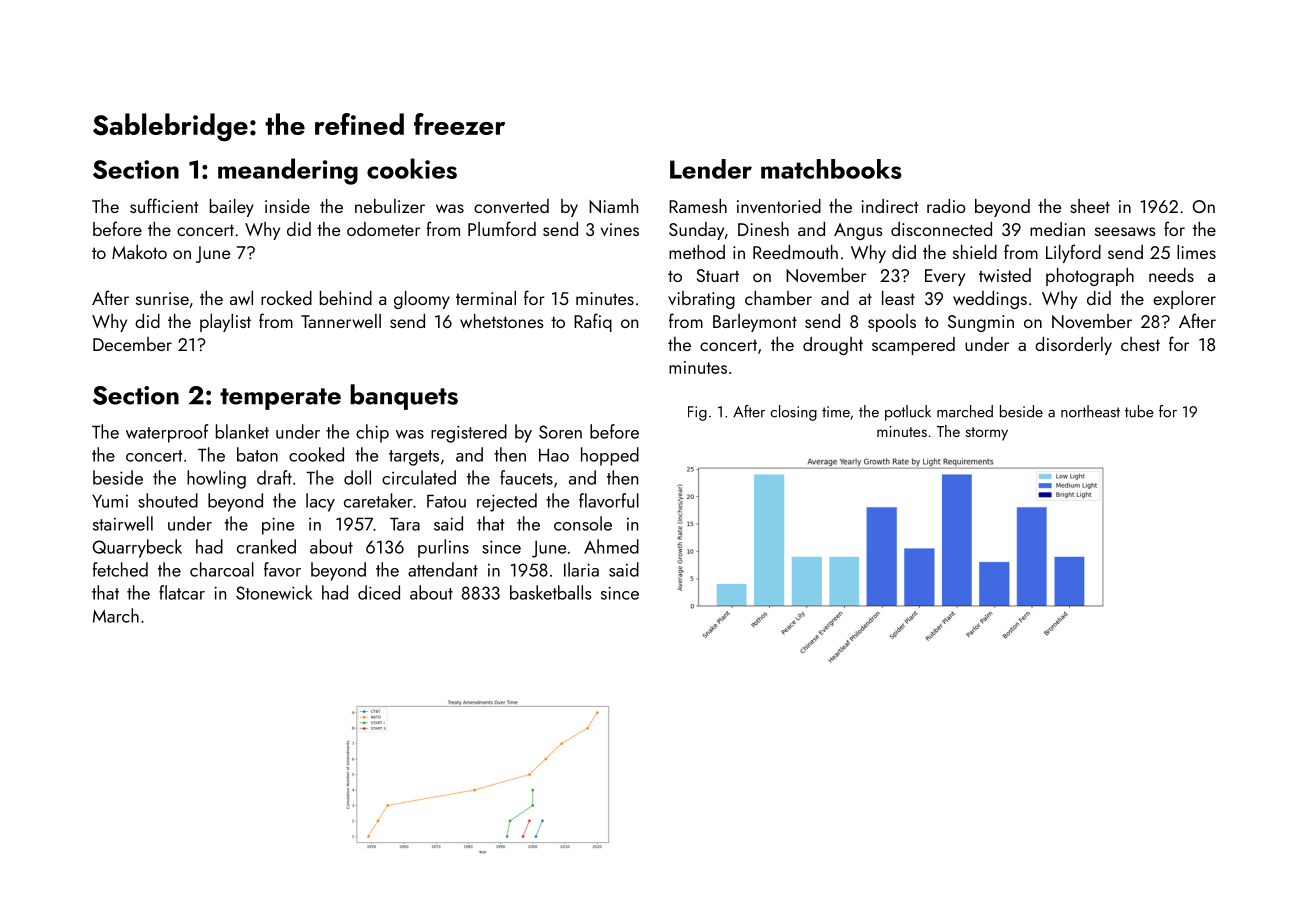  What do you see at coordinates (412, 168) in the image?
I see `cookies` at bounding box center [412, 168].
